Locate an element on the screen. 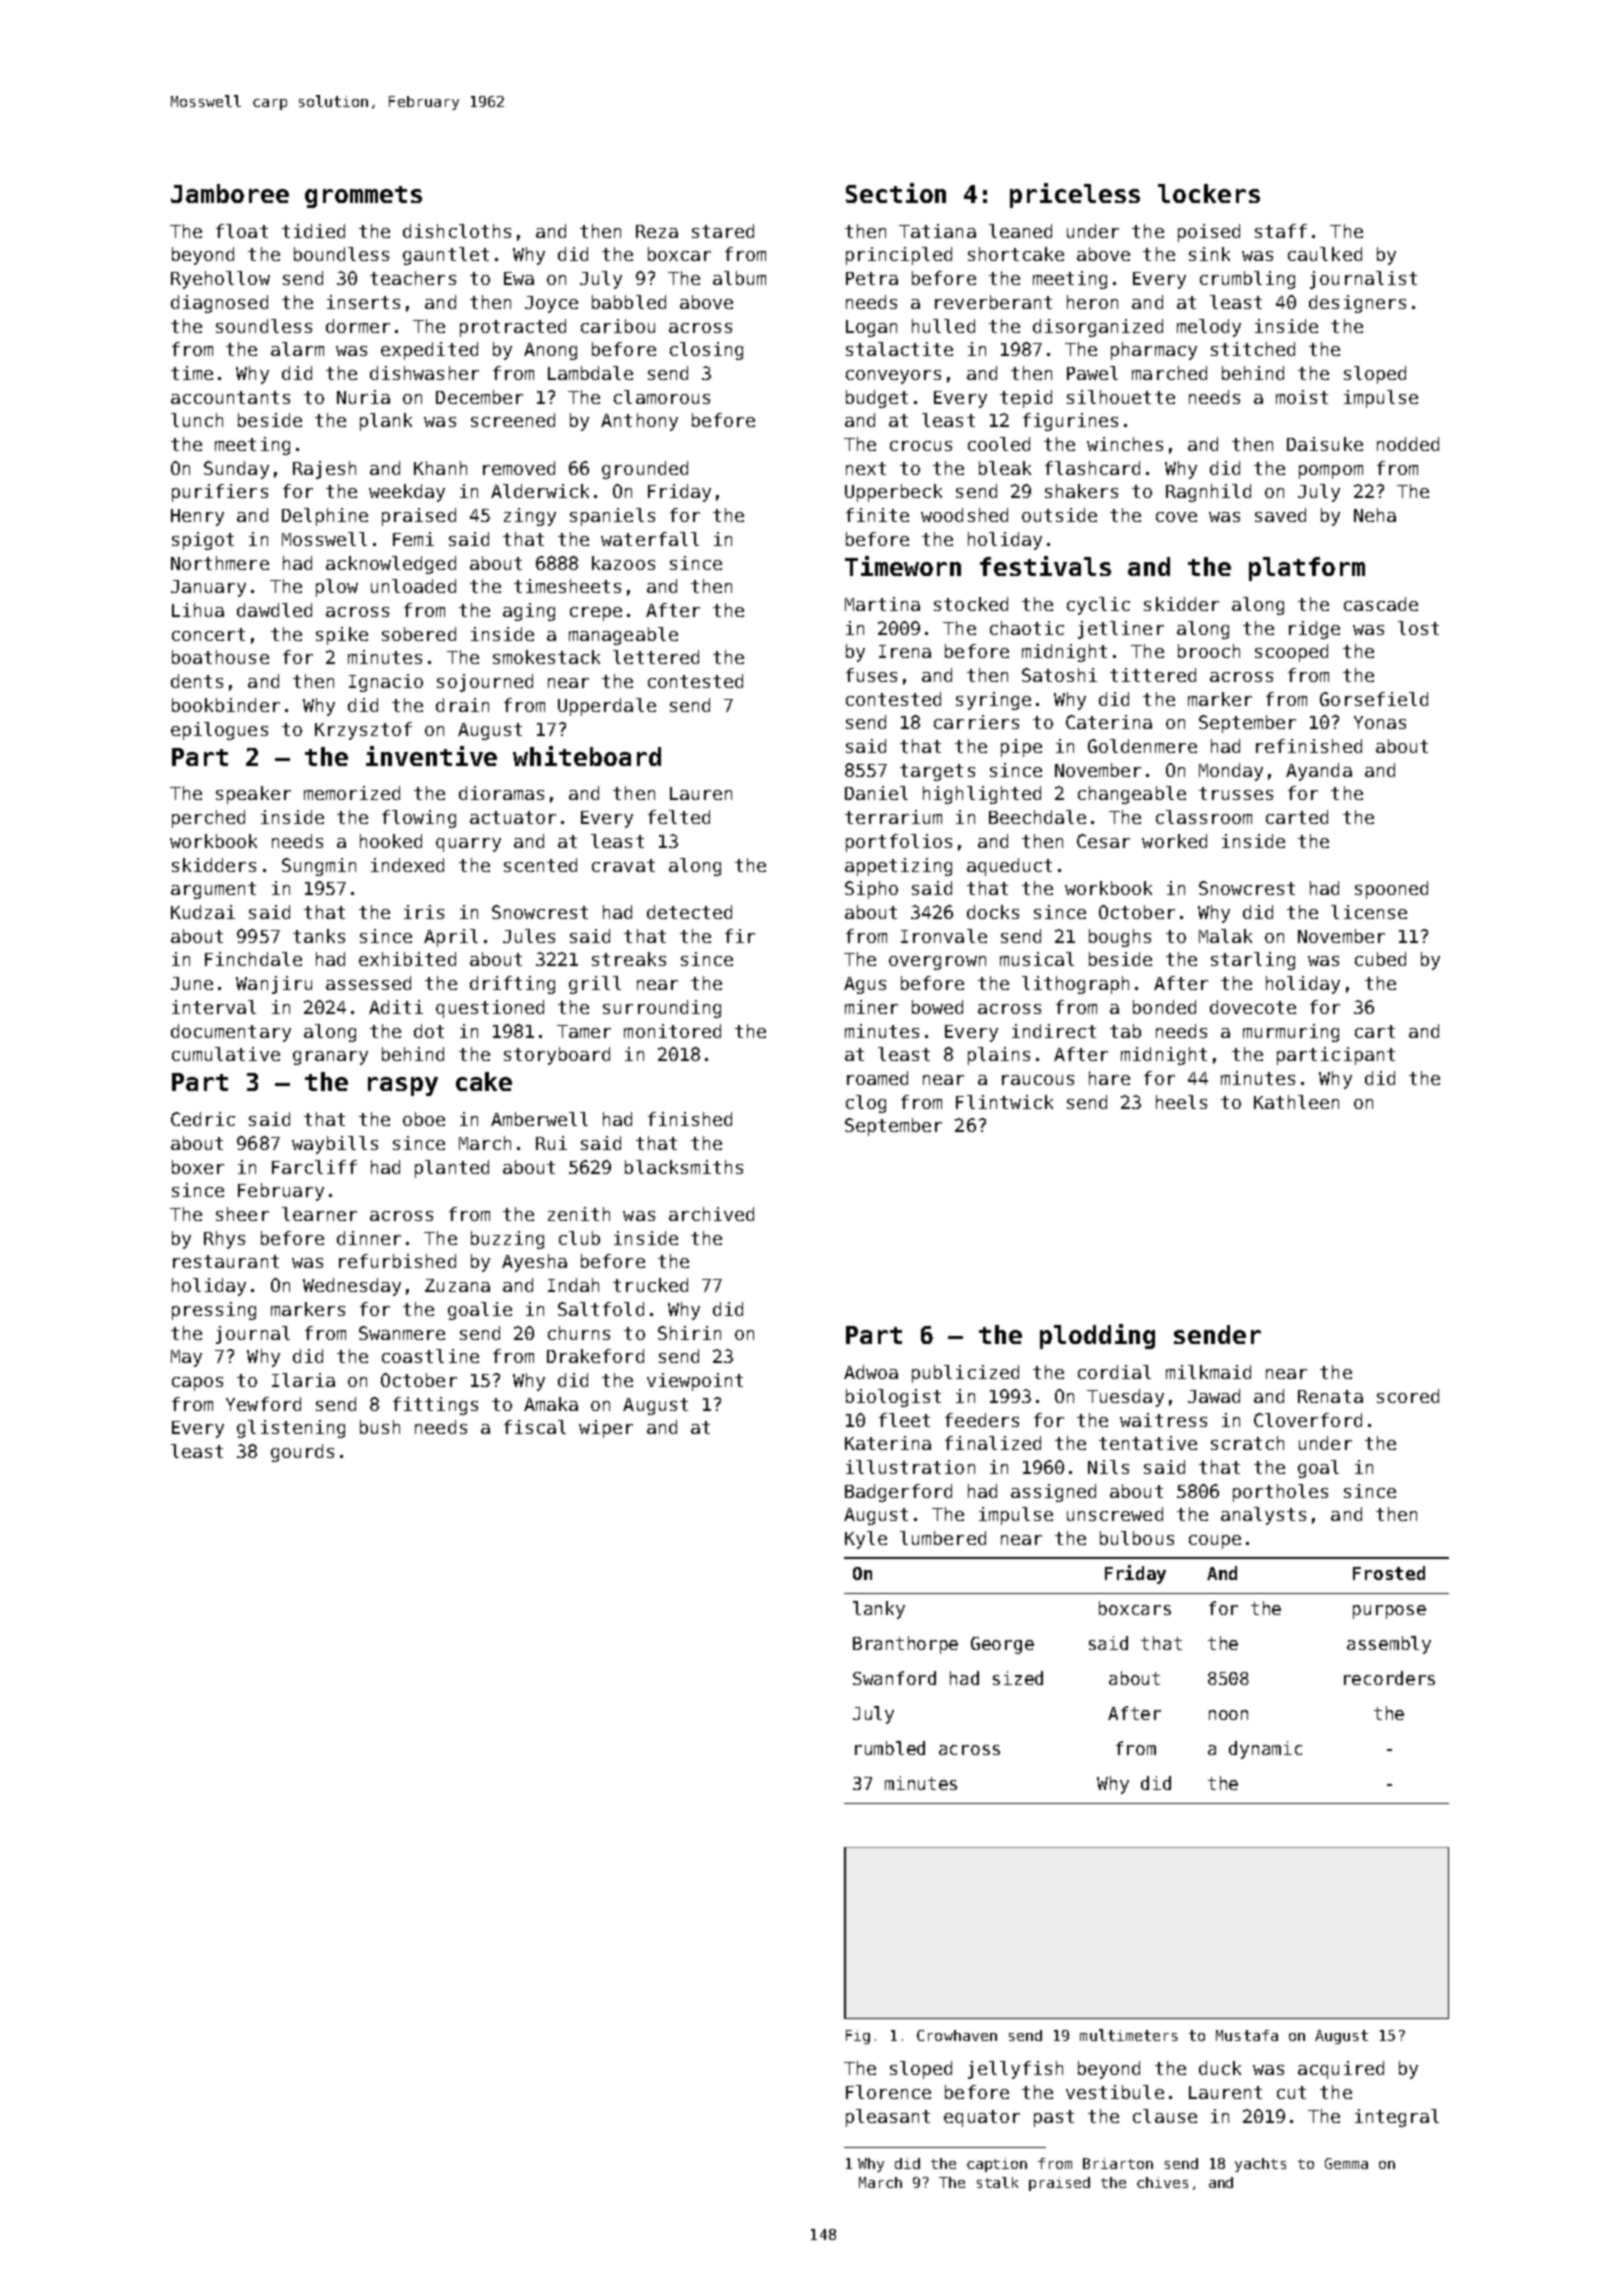  gourds is located at coordinates (302, 1453).
